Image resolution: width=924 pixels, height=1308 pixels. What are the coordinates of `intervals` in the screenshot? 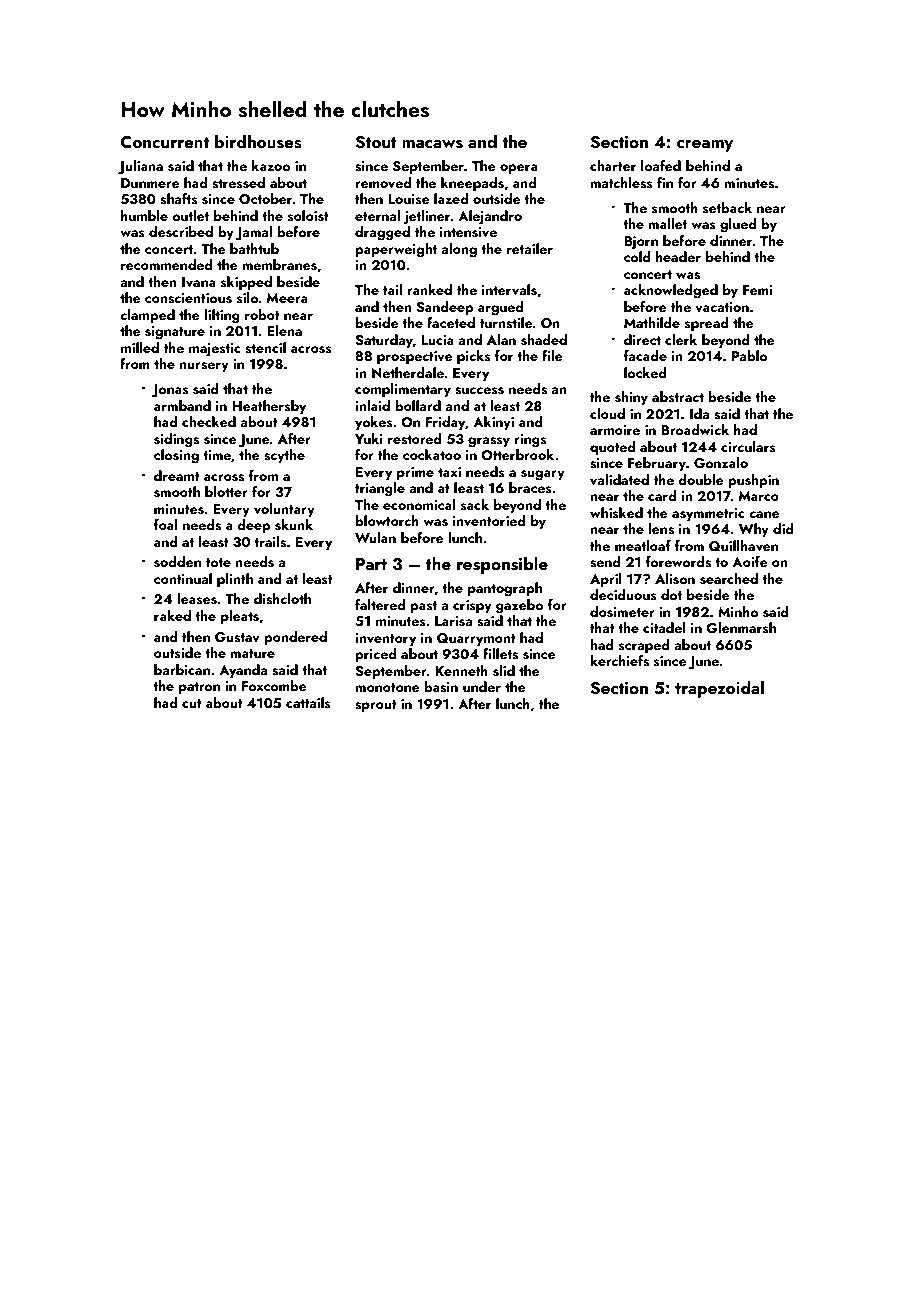 It's located at (509, 290).
